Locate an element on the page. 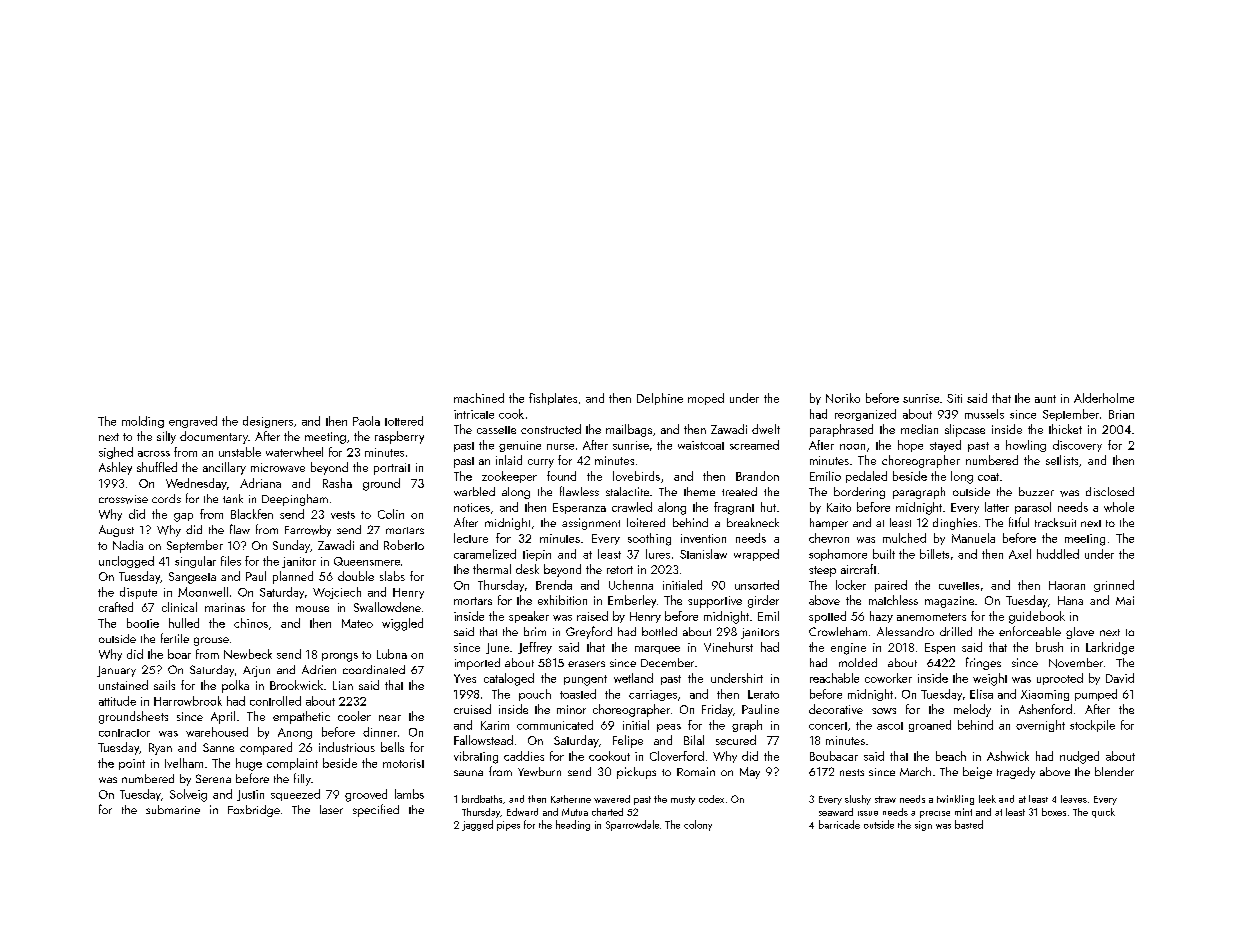 This image has width=1233, height=952. grinned is located at coordinates (1114, 586).
